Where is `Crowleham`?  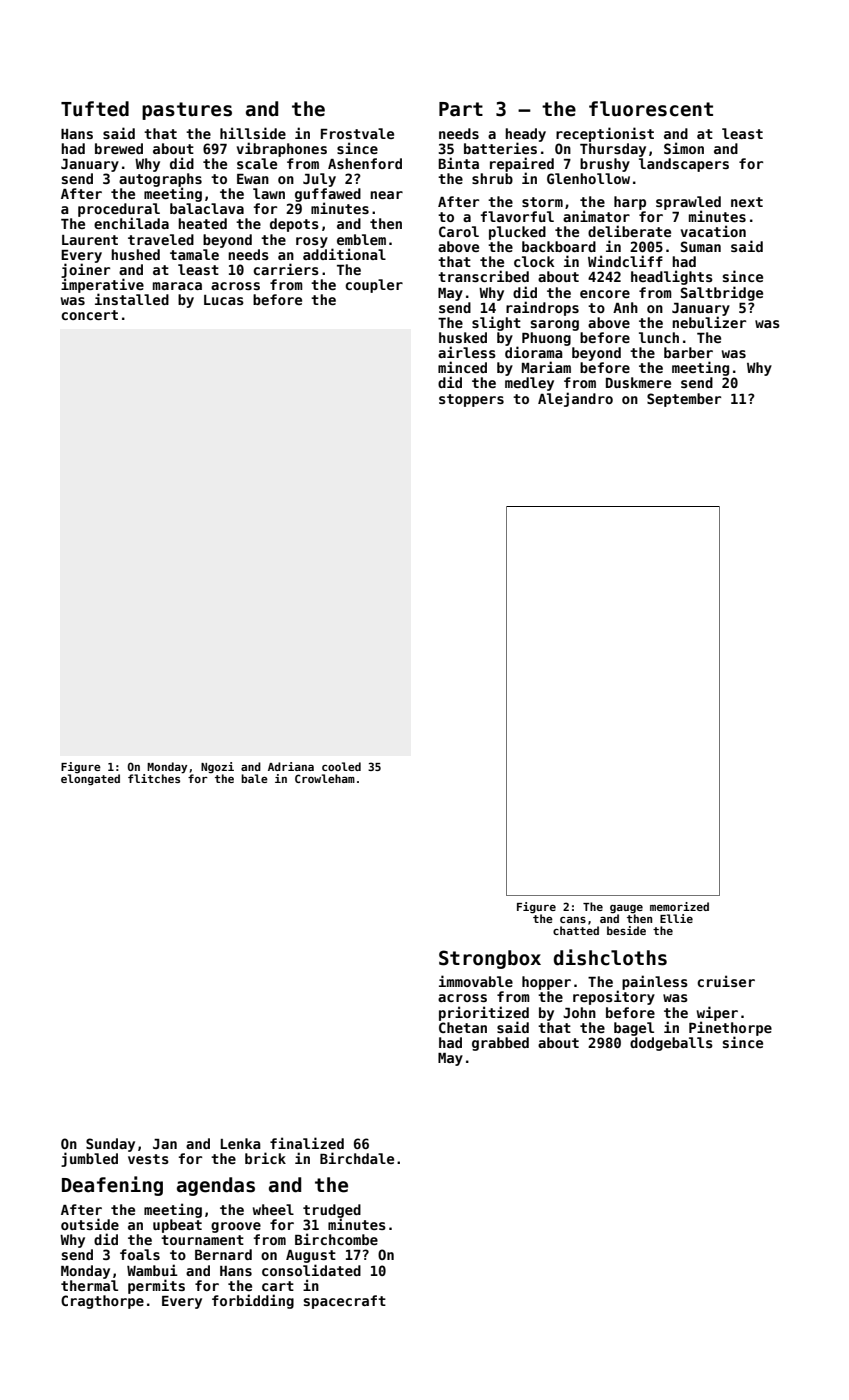
Crowleham is located at coordinates (325, 778).
